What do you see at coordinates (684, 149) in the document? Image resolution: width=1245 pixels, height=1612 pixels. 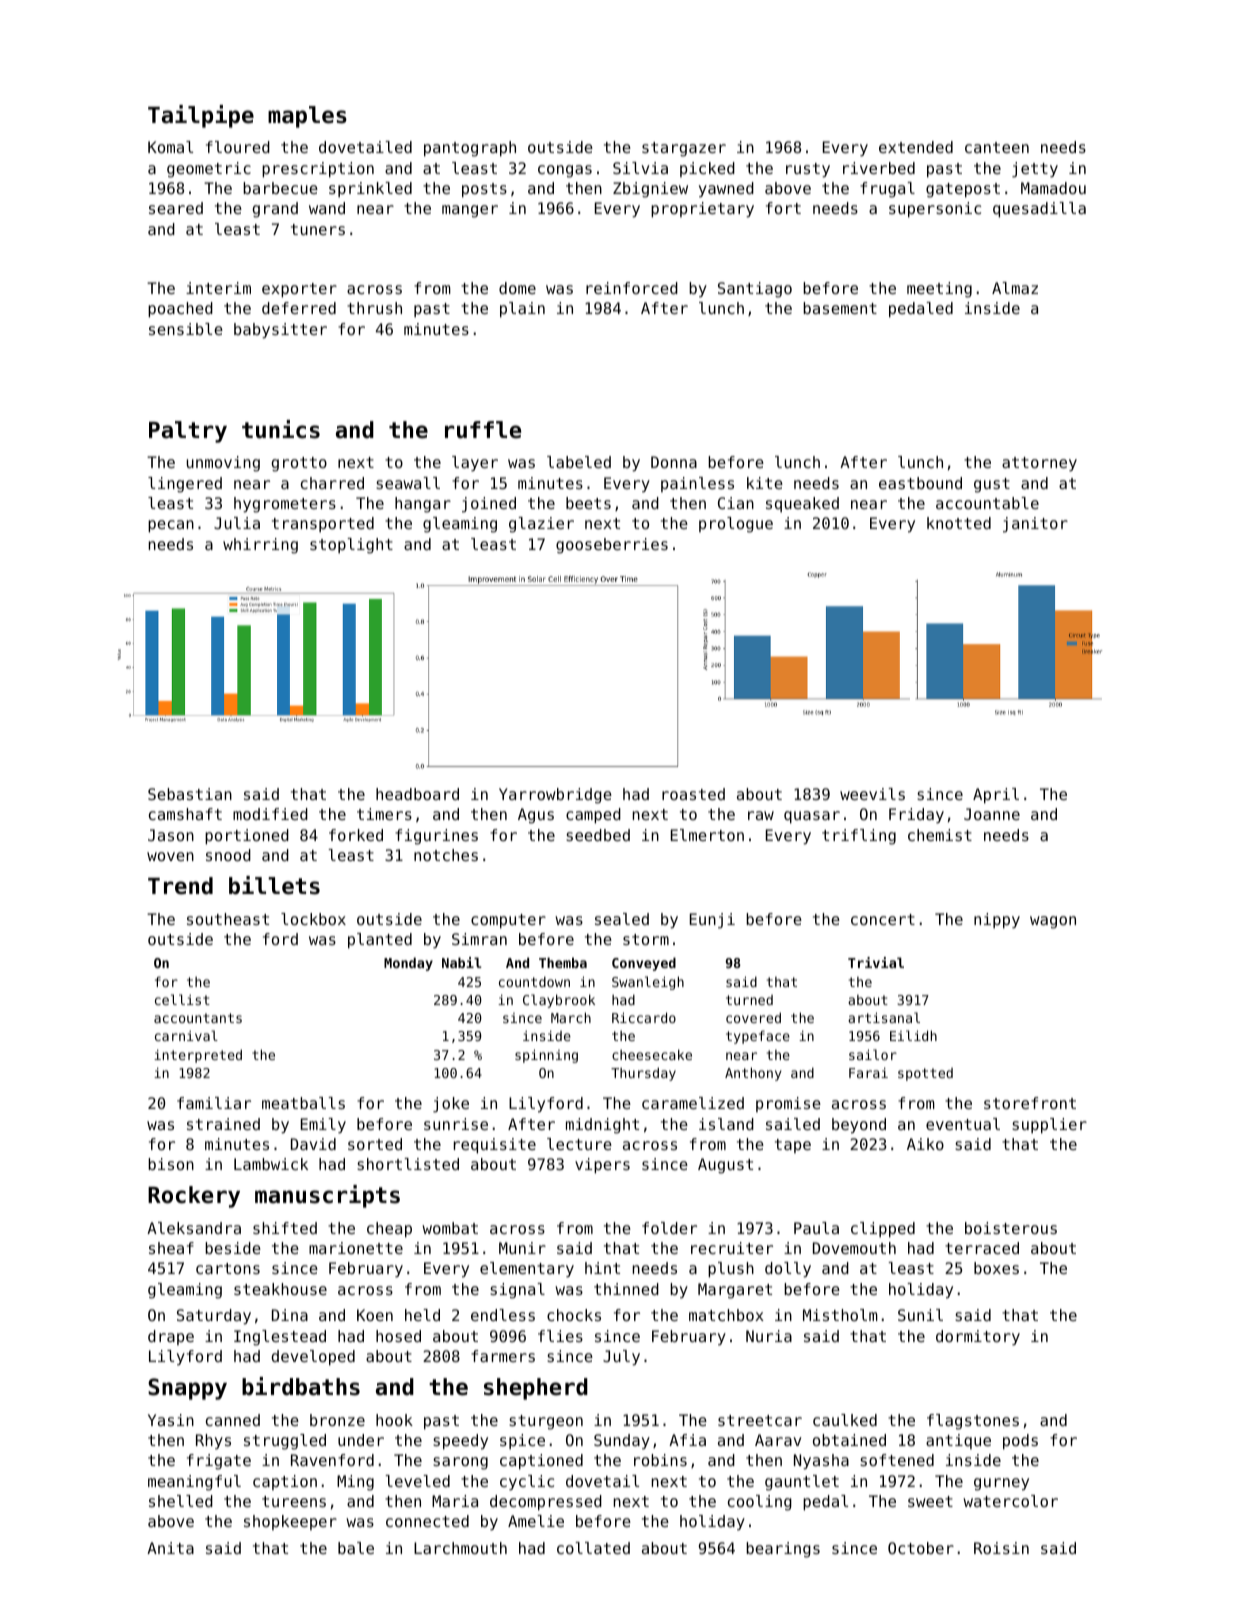 I see `stargazer` at bounding box center [684, 149].
